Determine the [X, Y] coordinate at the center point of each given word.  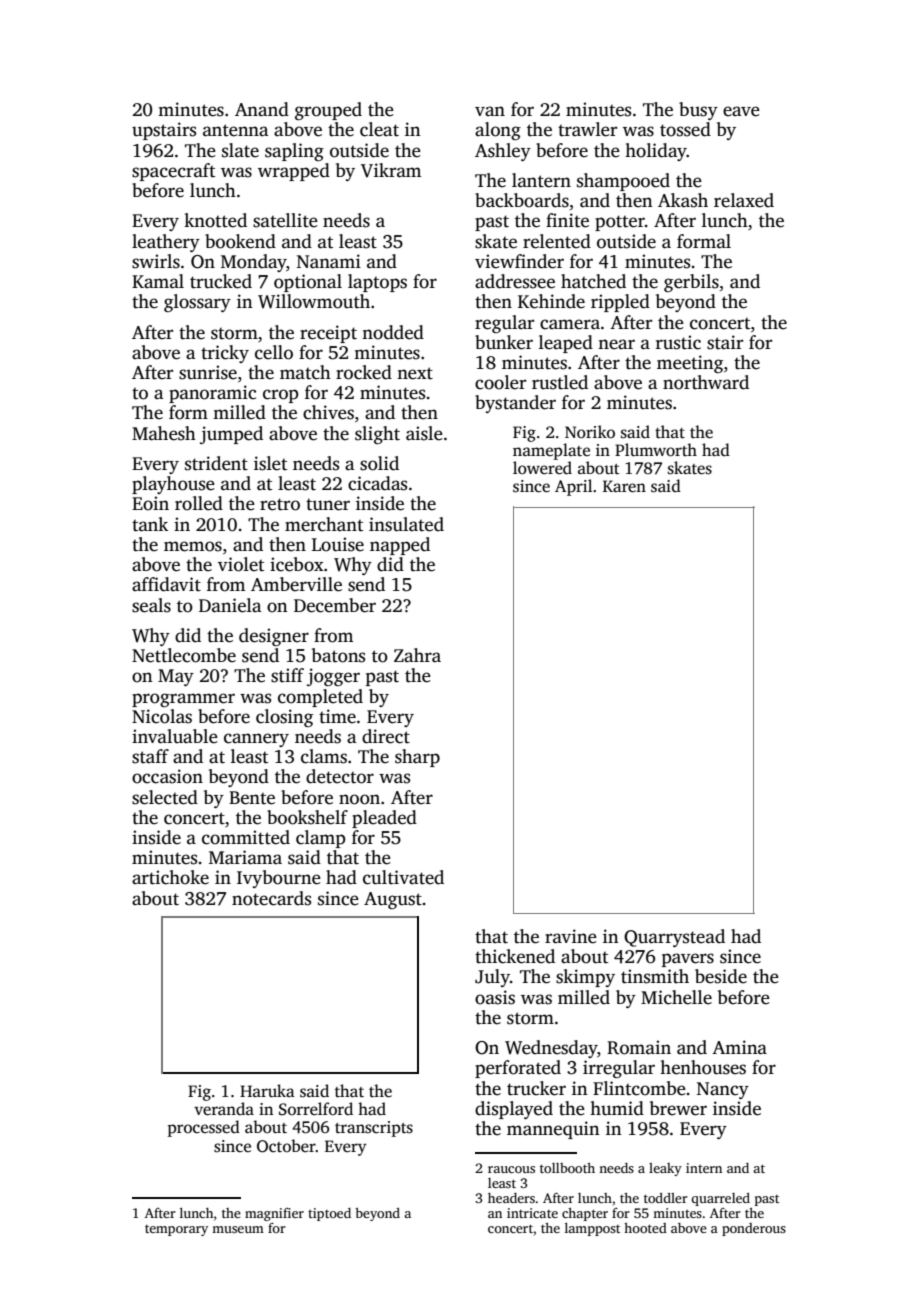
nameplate [551, 451]
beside [721, 976]
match [305, 372]
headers [511, 1198]
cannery [256, 740]
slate [240, 150]
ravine [571, 936]
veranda [224, 1109]
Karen [624, 486]
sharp [417, 758]
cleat [379, 129]
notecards [271, 898]
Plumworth [656, 450]
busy [698, 111]
